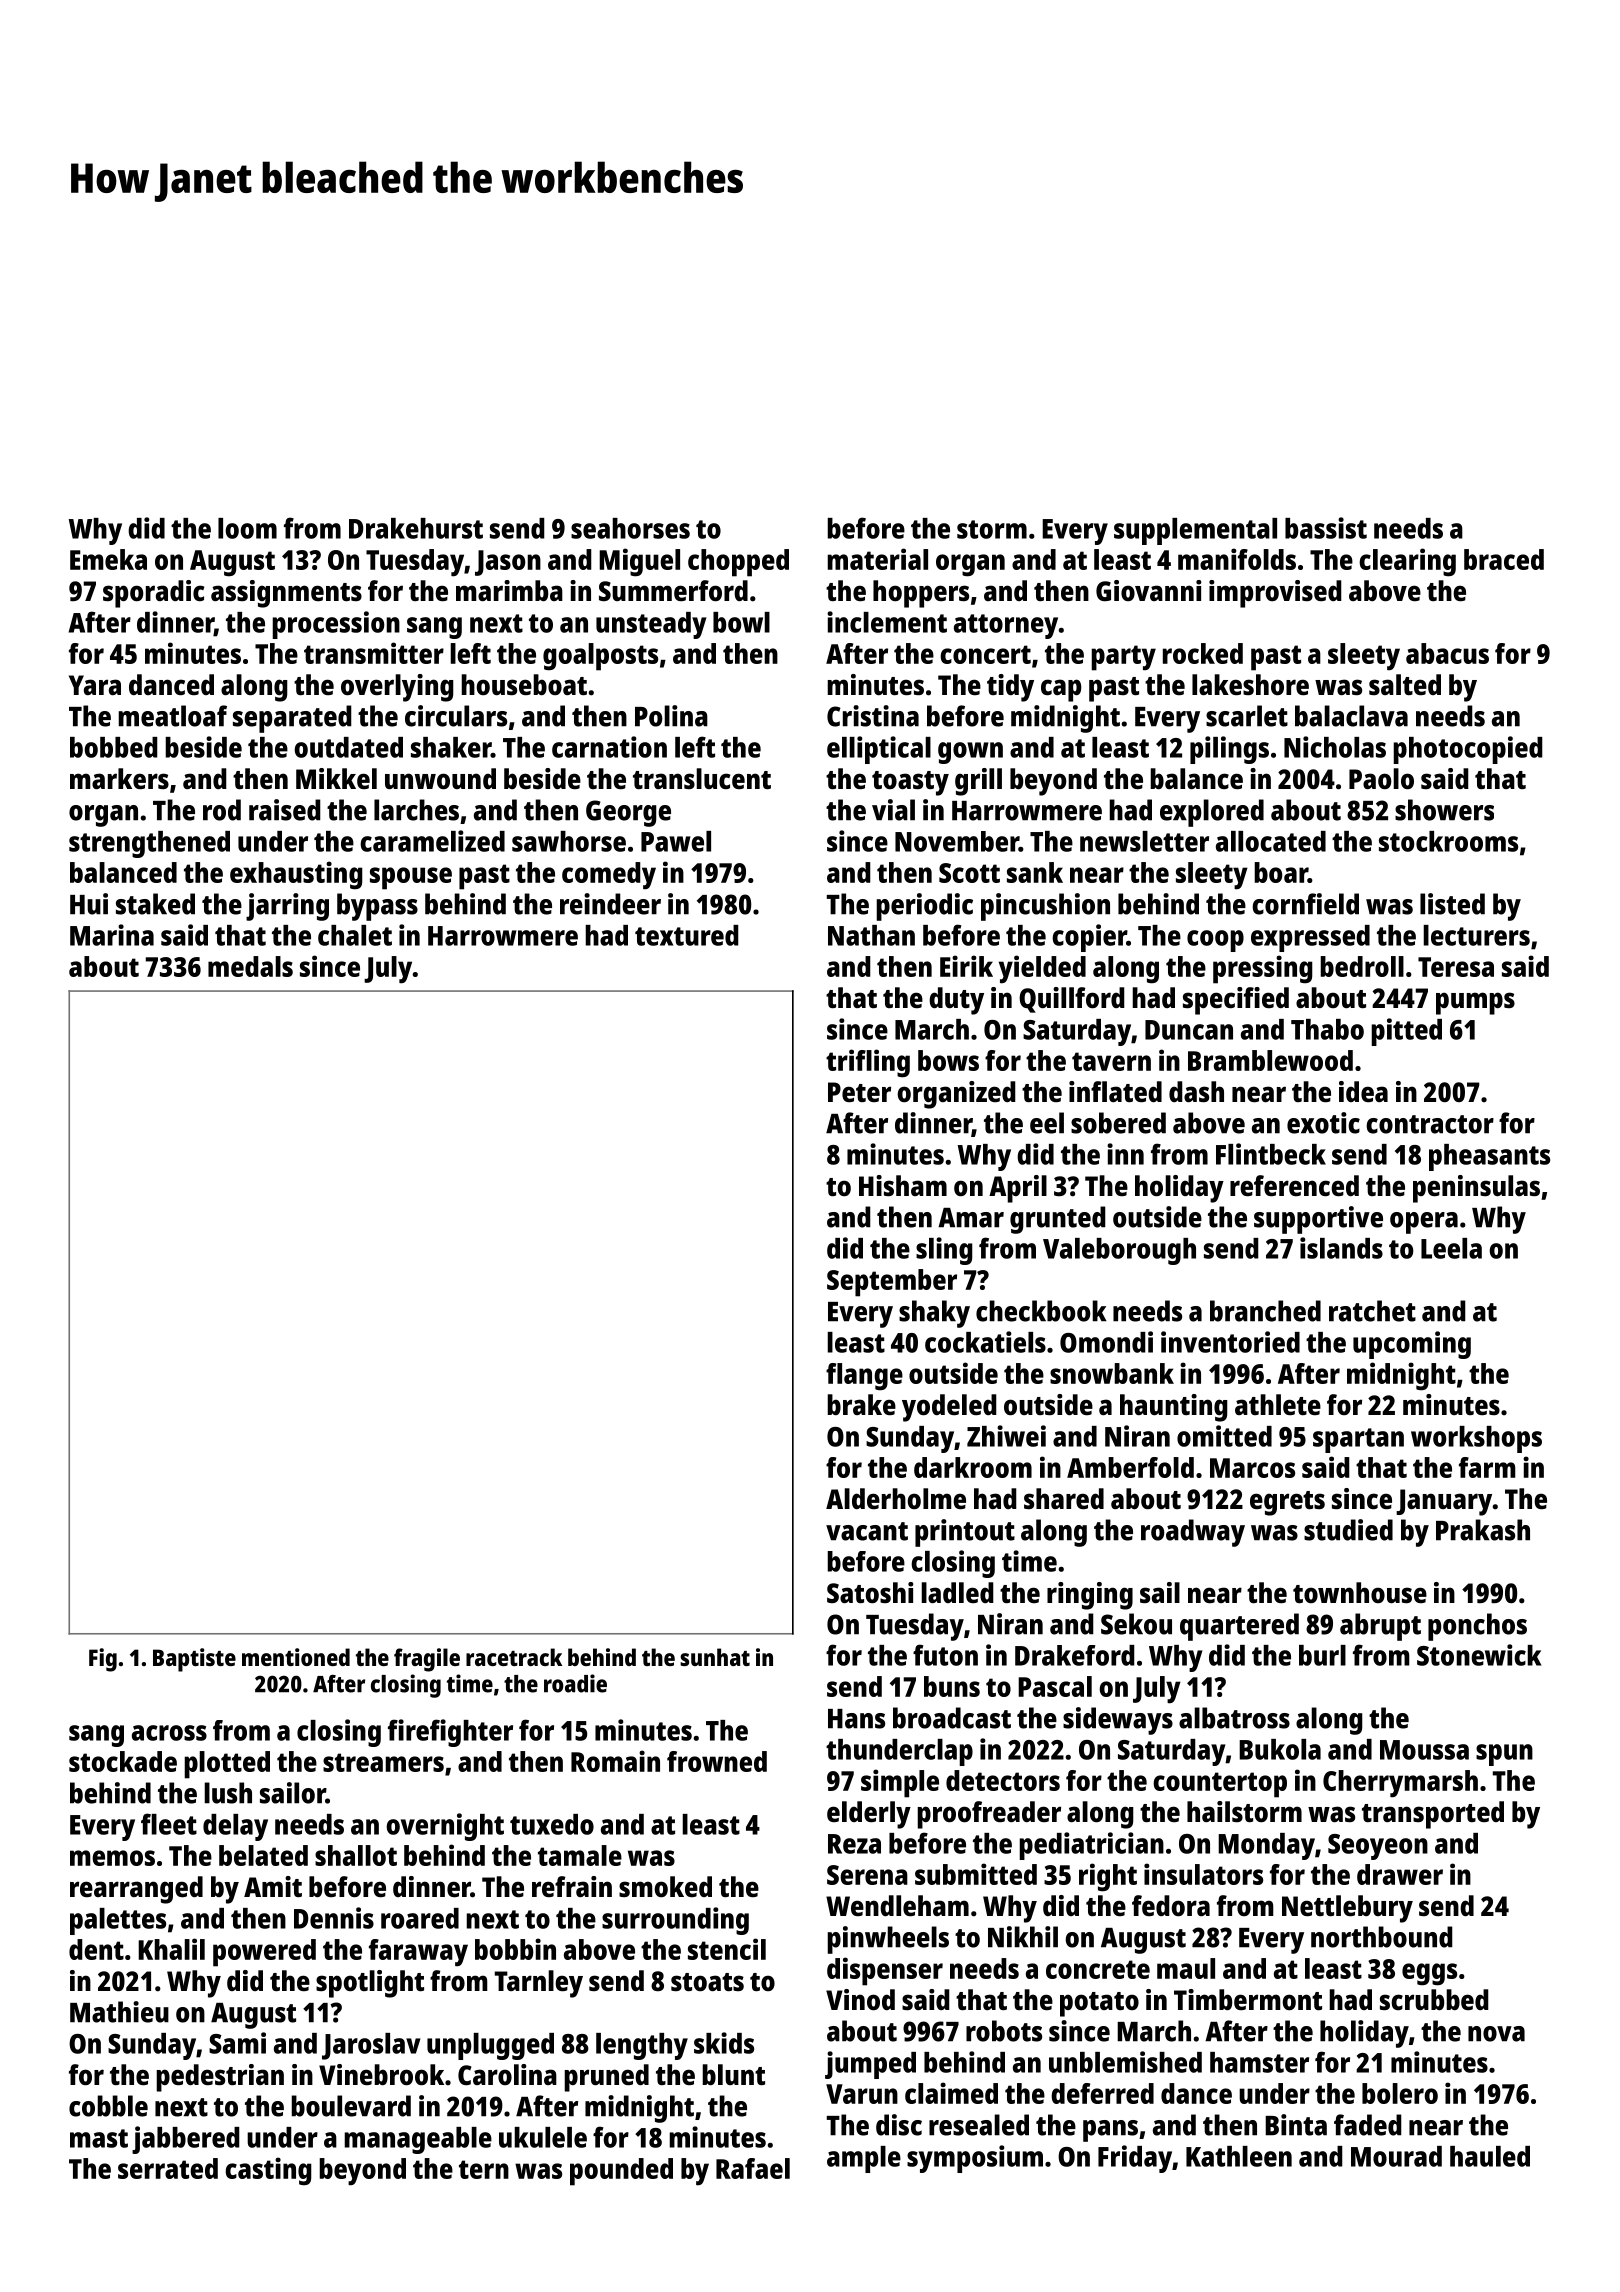 This screenshot has height=2292, width=1620. What do you see at coordinates (194, 1660) in the screenshot?
I see `Baptiste` at bounding box center [194, 1660].
